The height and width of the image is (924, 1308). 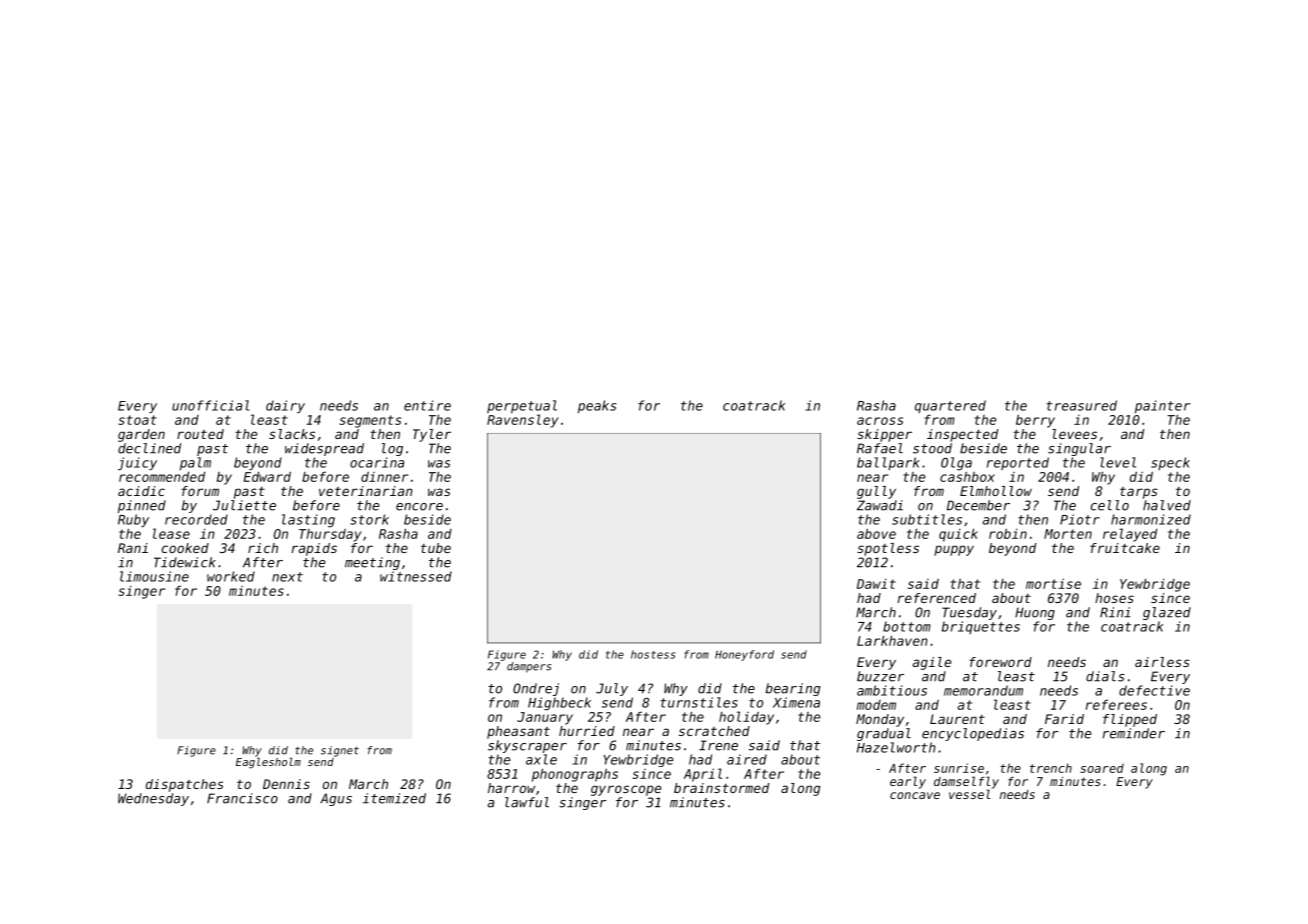 What do you see at coordinates (653, 654) in the image?
I see `hostess` at bounding box center [653, 654].
